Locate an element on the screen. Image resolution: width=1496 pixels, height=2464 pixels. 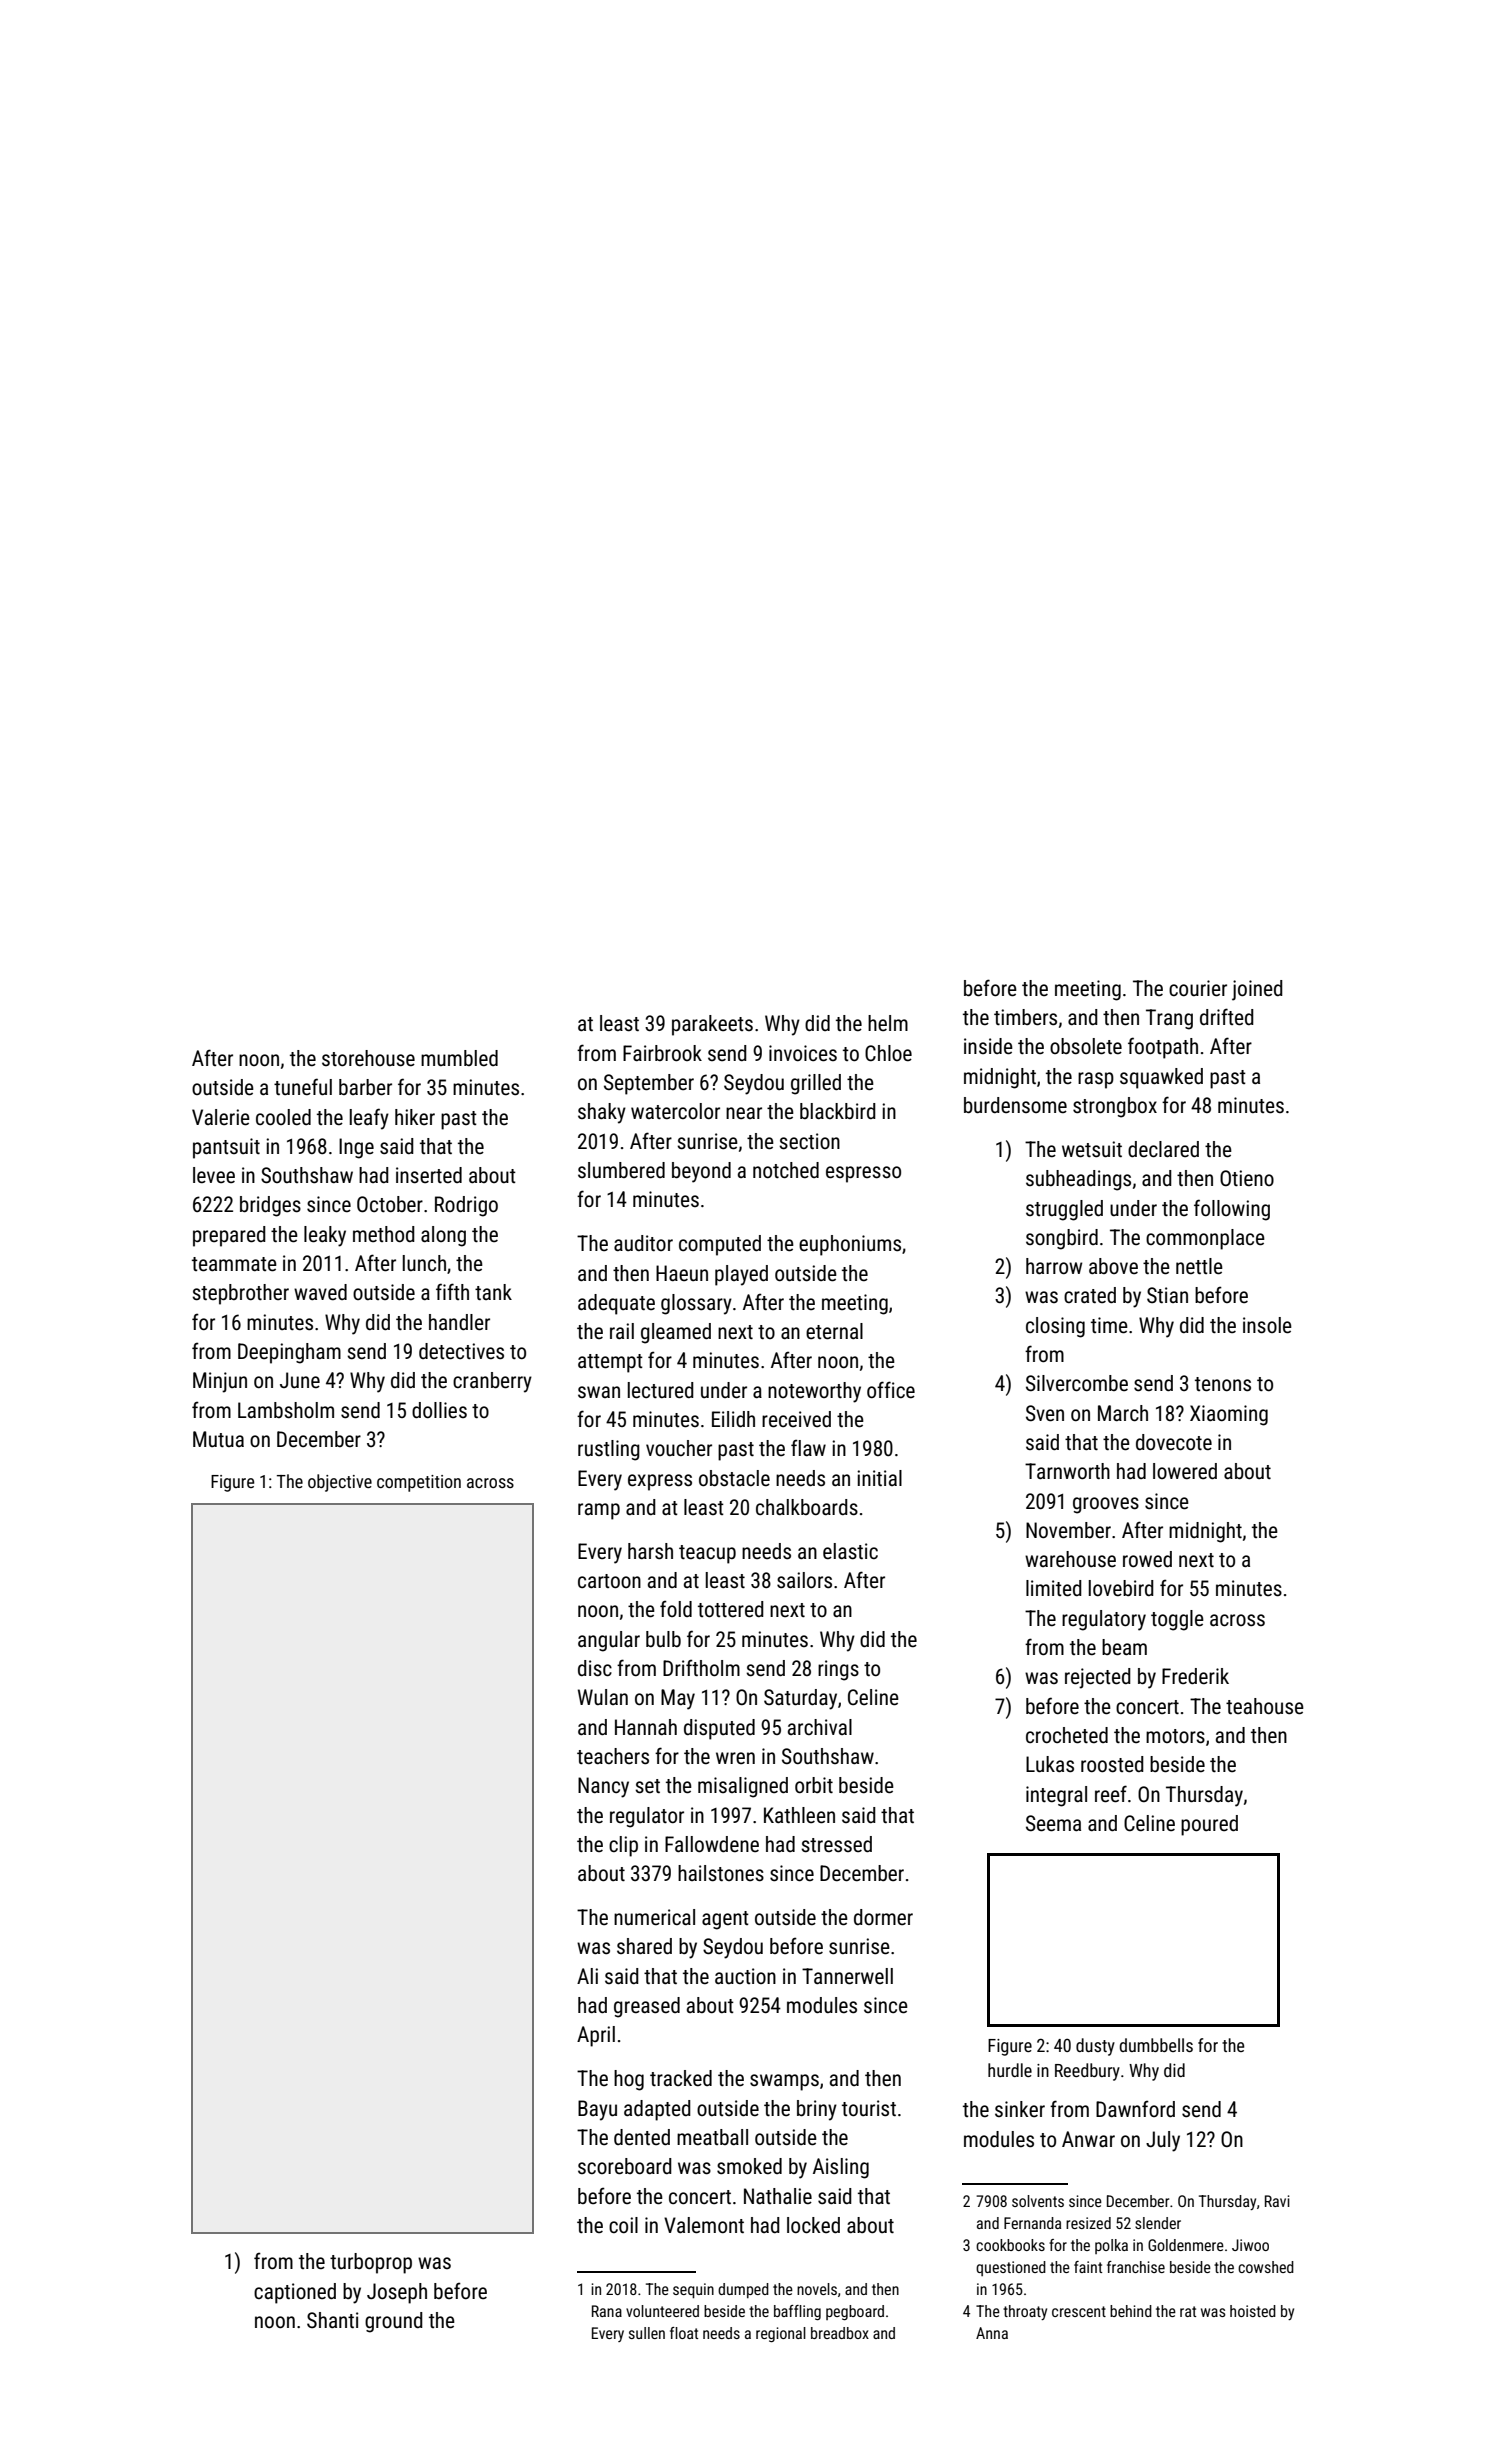
turboprop is located at coordinates (371, 2263).
